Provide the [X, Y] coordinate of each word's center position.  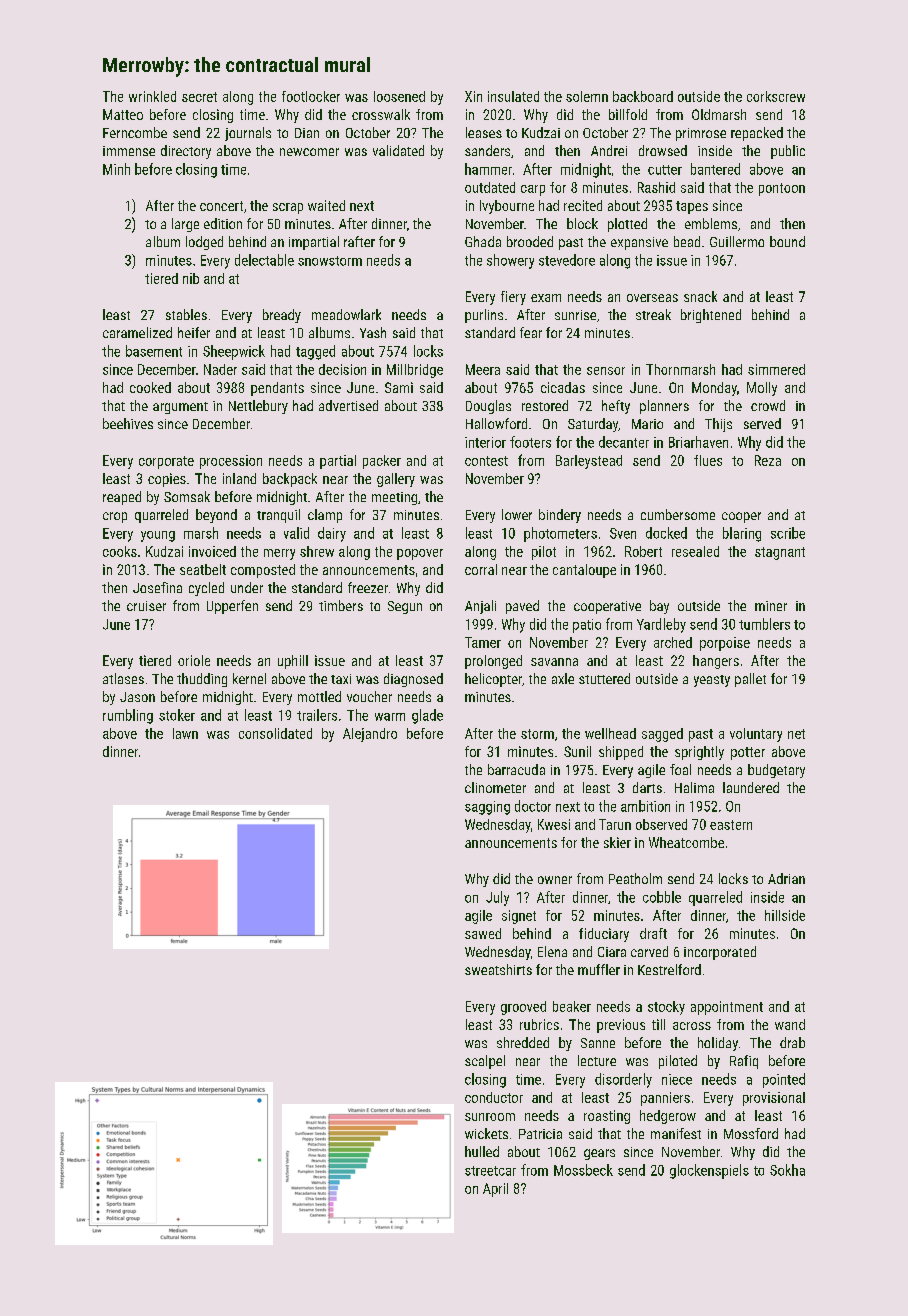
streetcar [490, 1171]
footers [530, 442]
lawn [185, 733]
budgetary [776, 771]
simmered [776, 369]
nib [191, 278]
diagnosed [413, 680]
